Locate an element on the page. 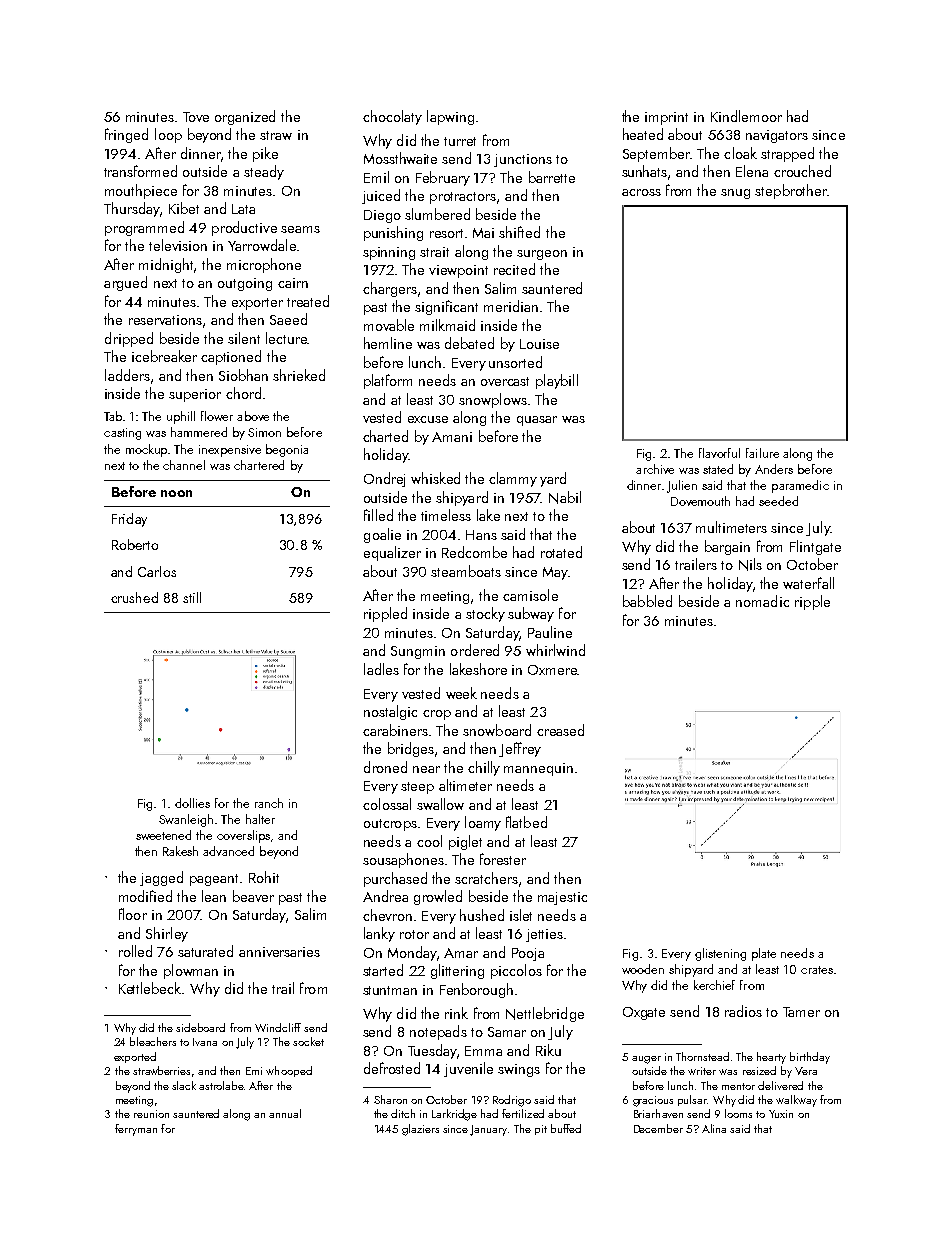  Kindlemoor is located at coordinates (746, 116).
